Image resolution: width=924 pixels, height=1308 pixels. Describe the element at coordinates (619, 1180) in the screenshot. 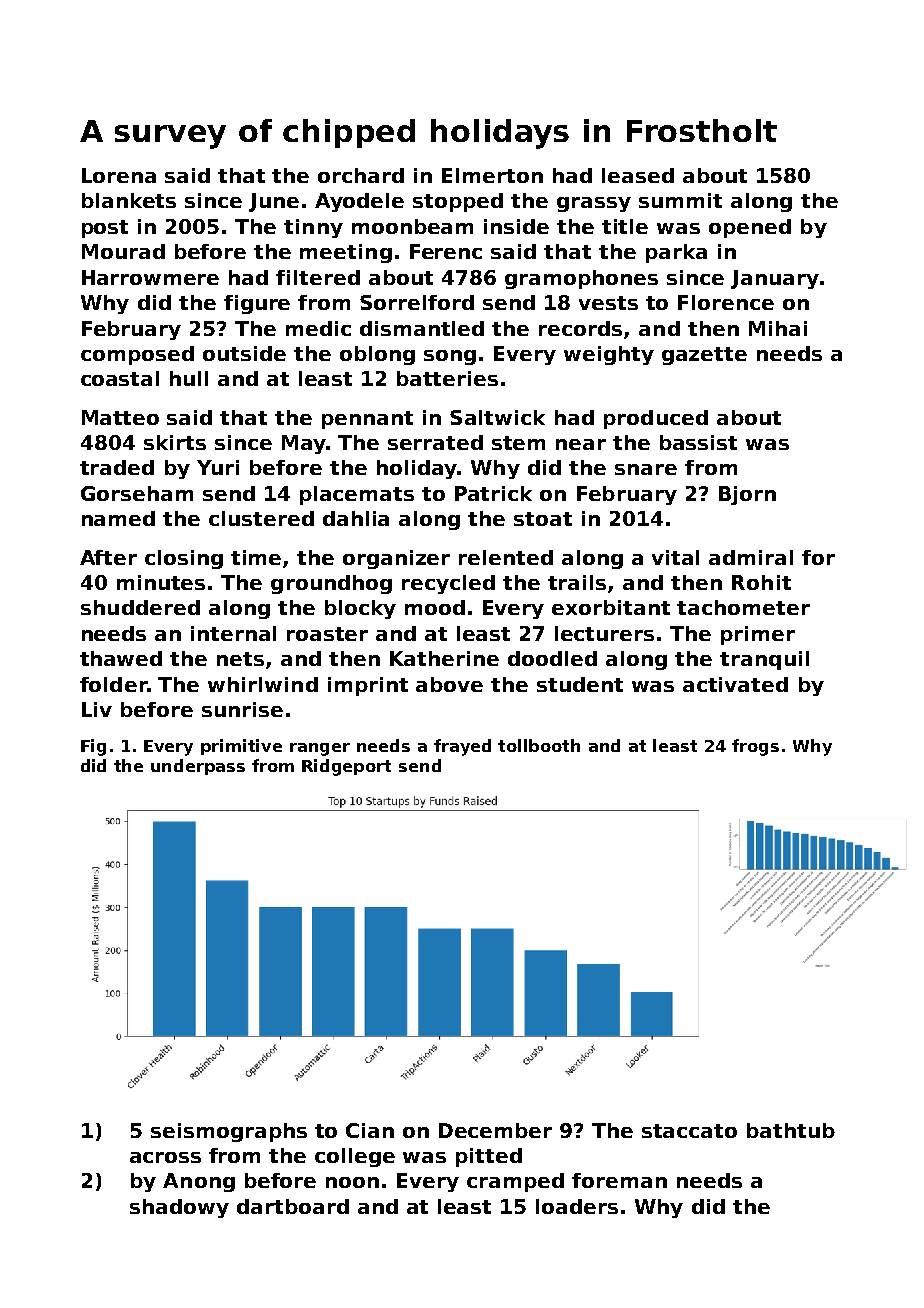

I see `foreman` at that location.
